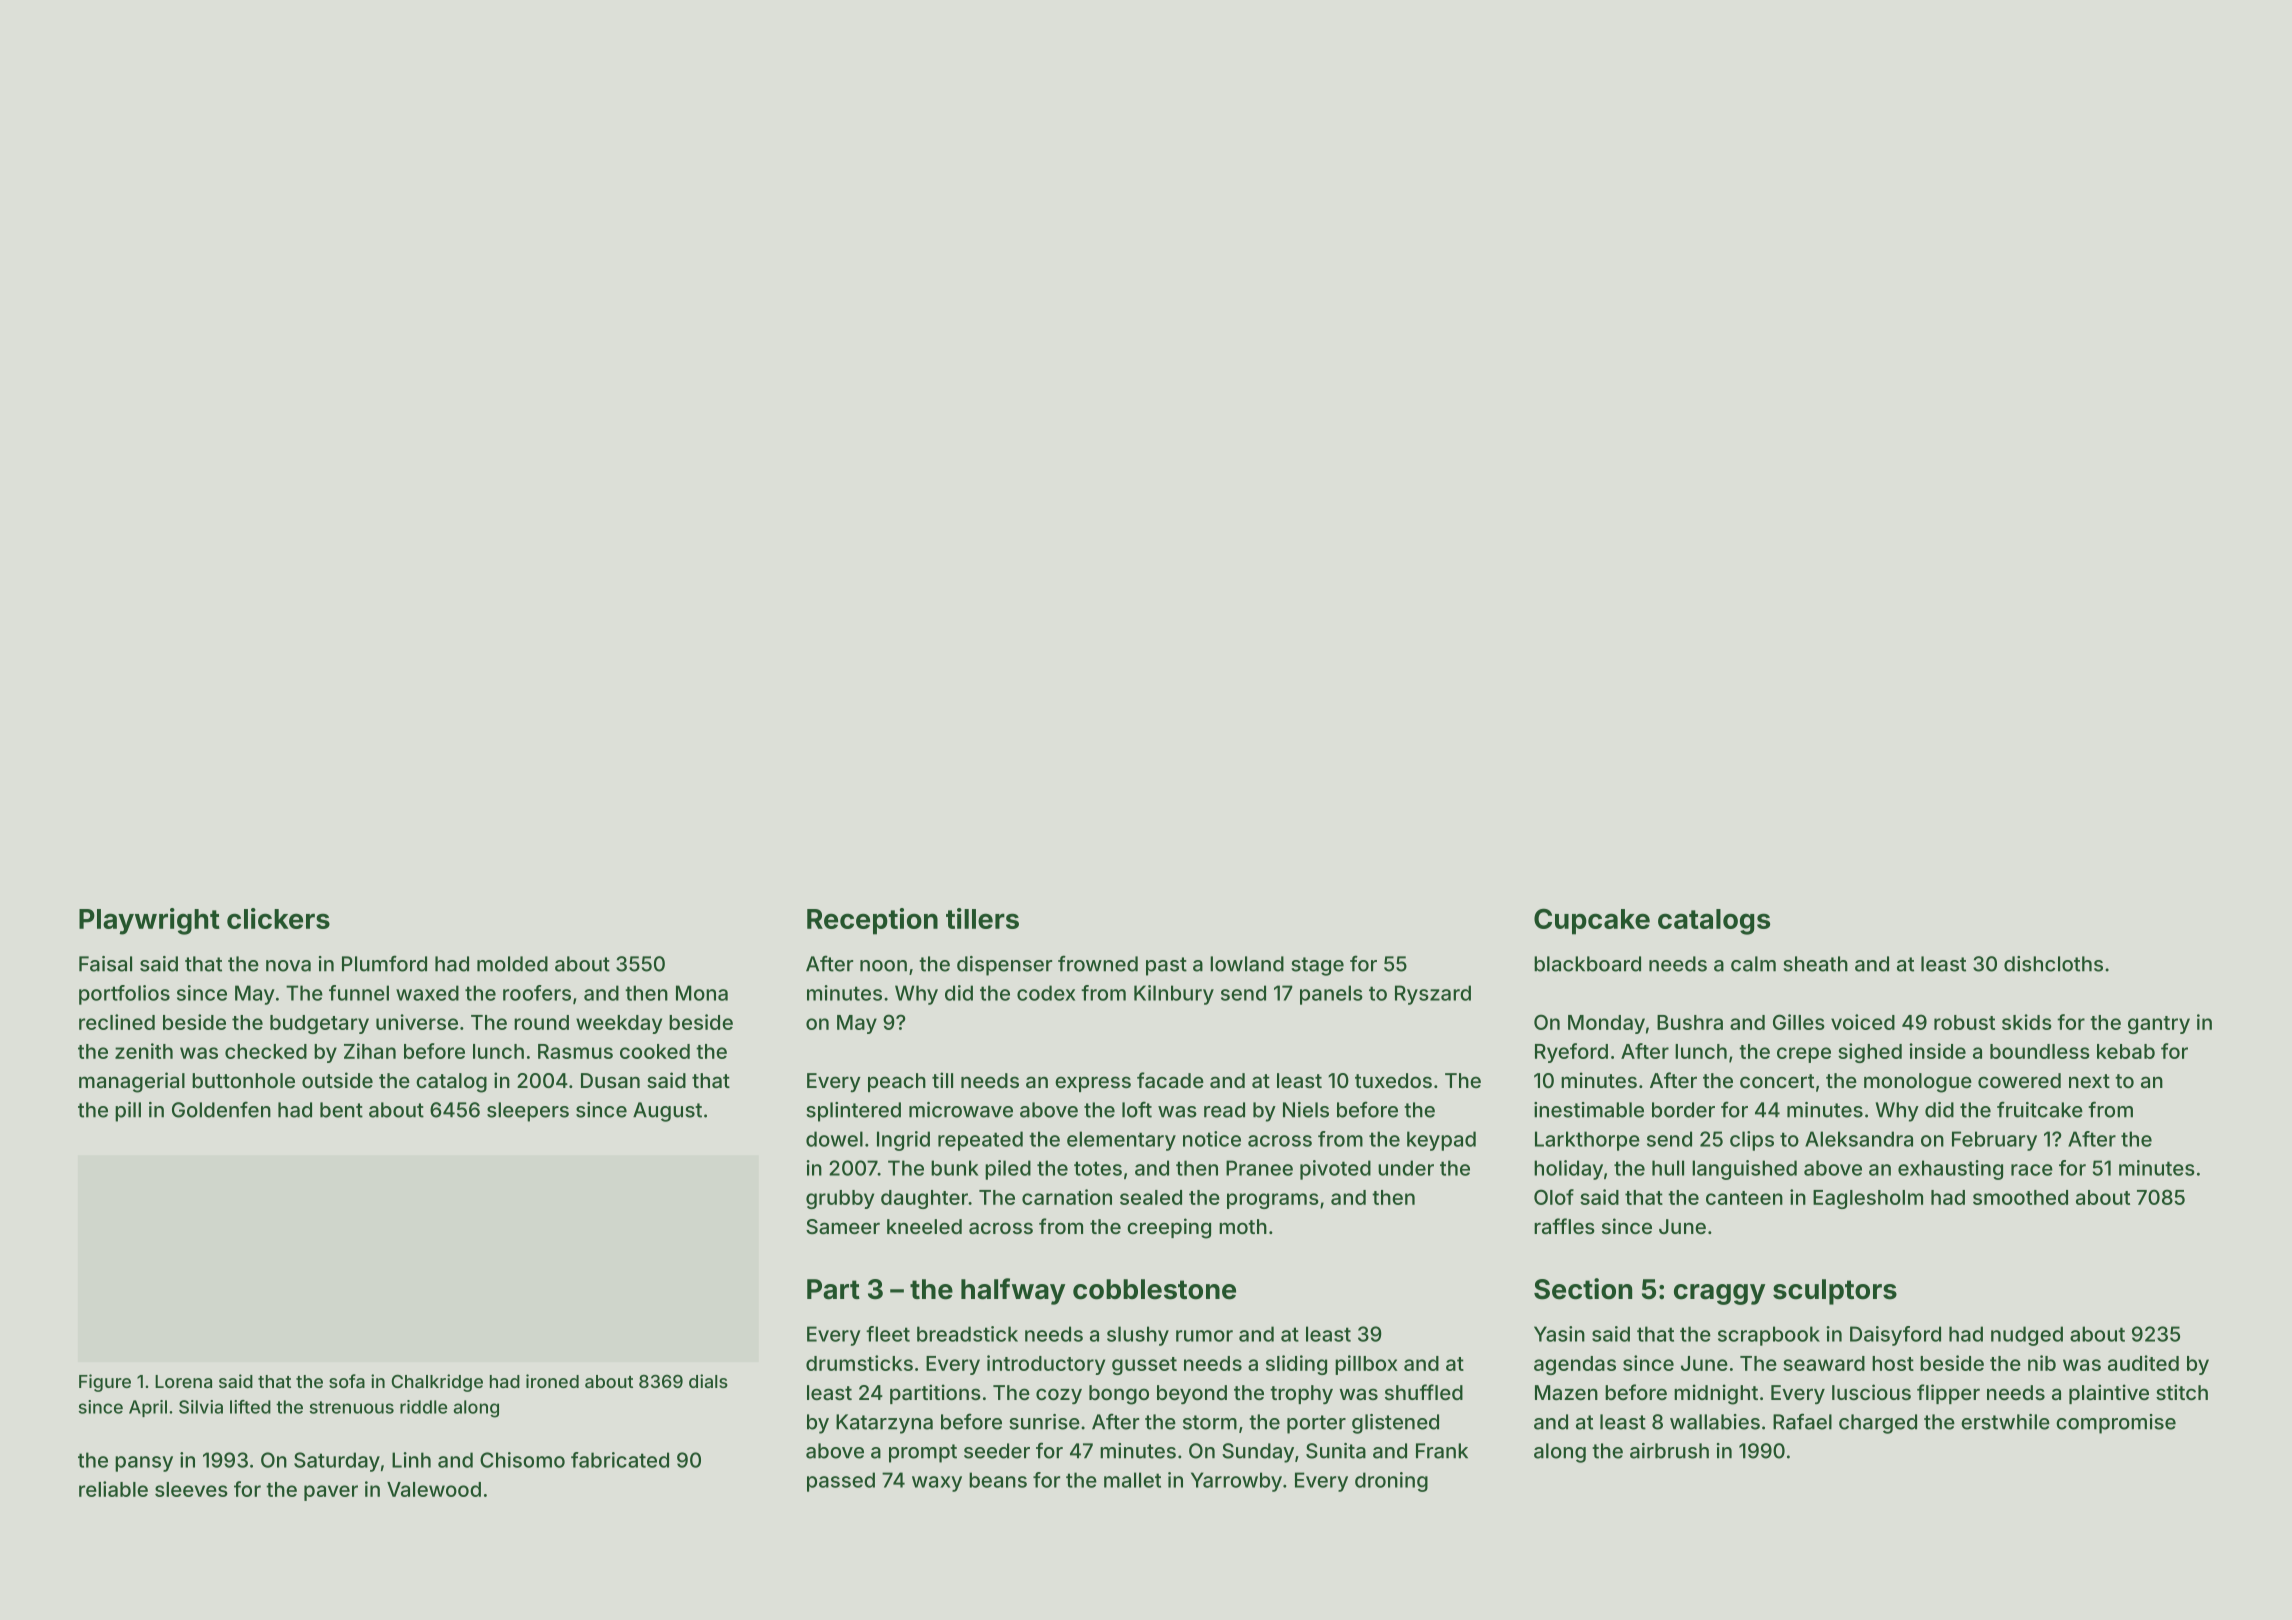 Image resolution: width=2292 pixels, height=1620 pixels. What do you see at coordinates (113, 1489) in the page?
I see `reliable` at bounding box center [113, 1489].
